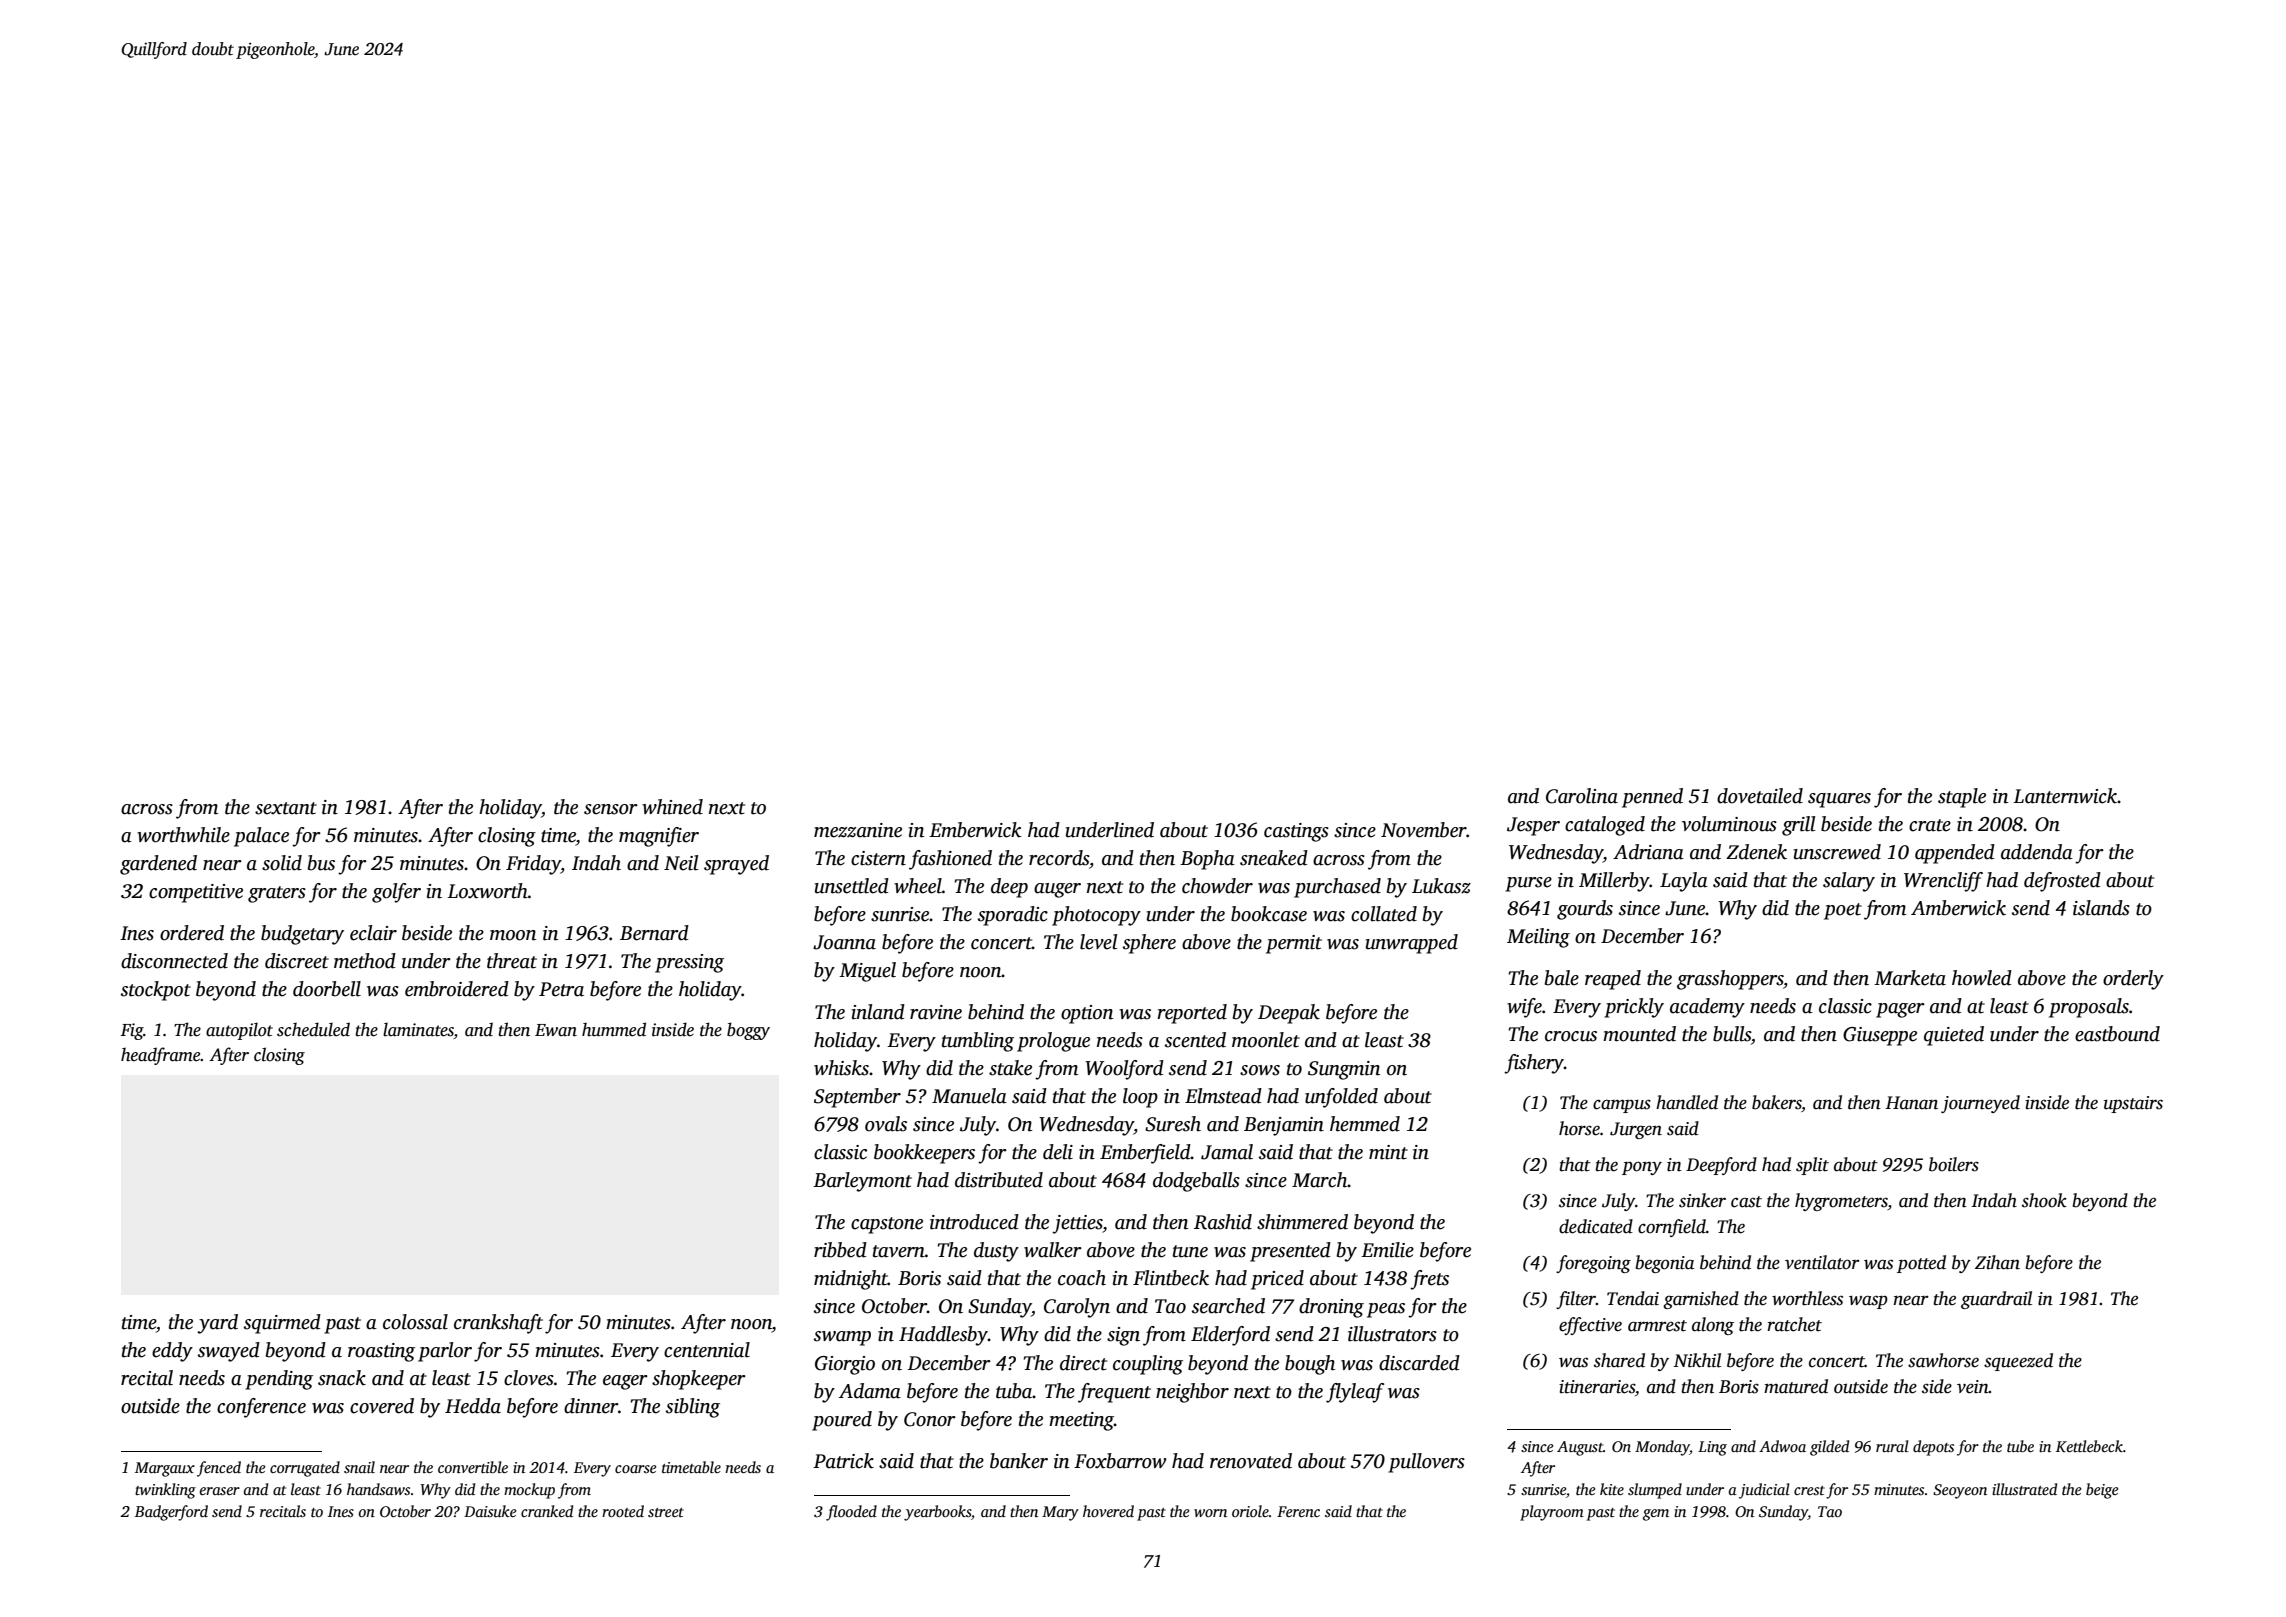  Describe the element at coordinates (1933, 1448) in the document. I see `depots` at that location.
